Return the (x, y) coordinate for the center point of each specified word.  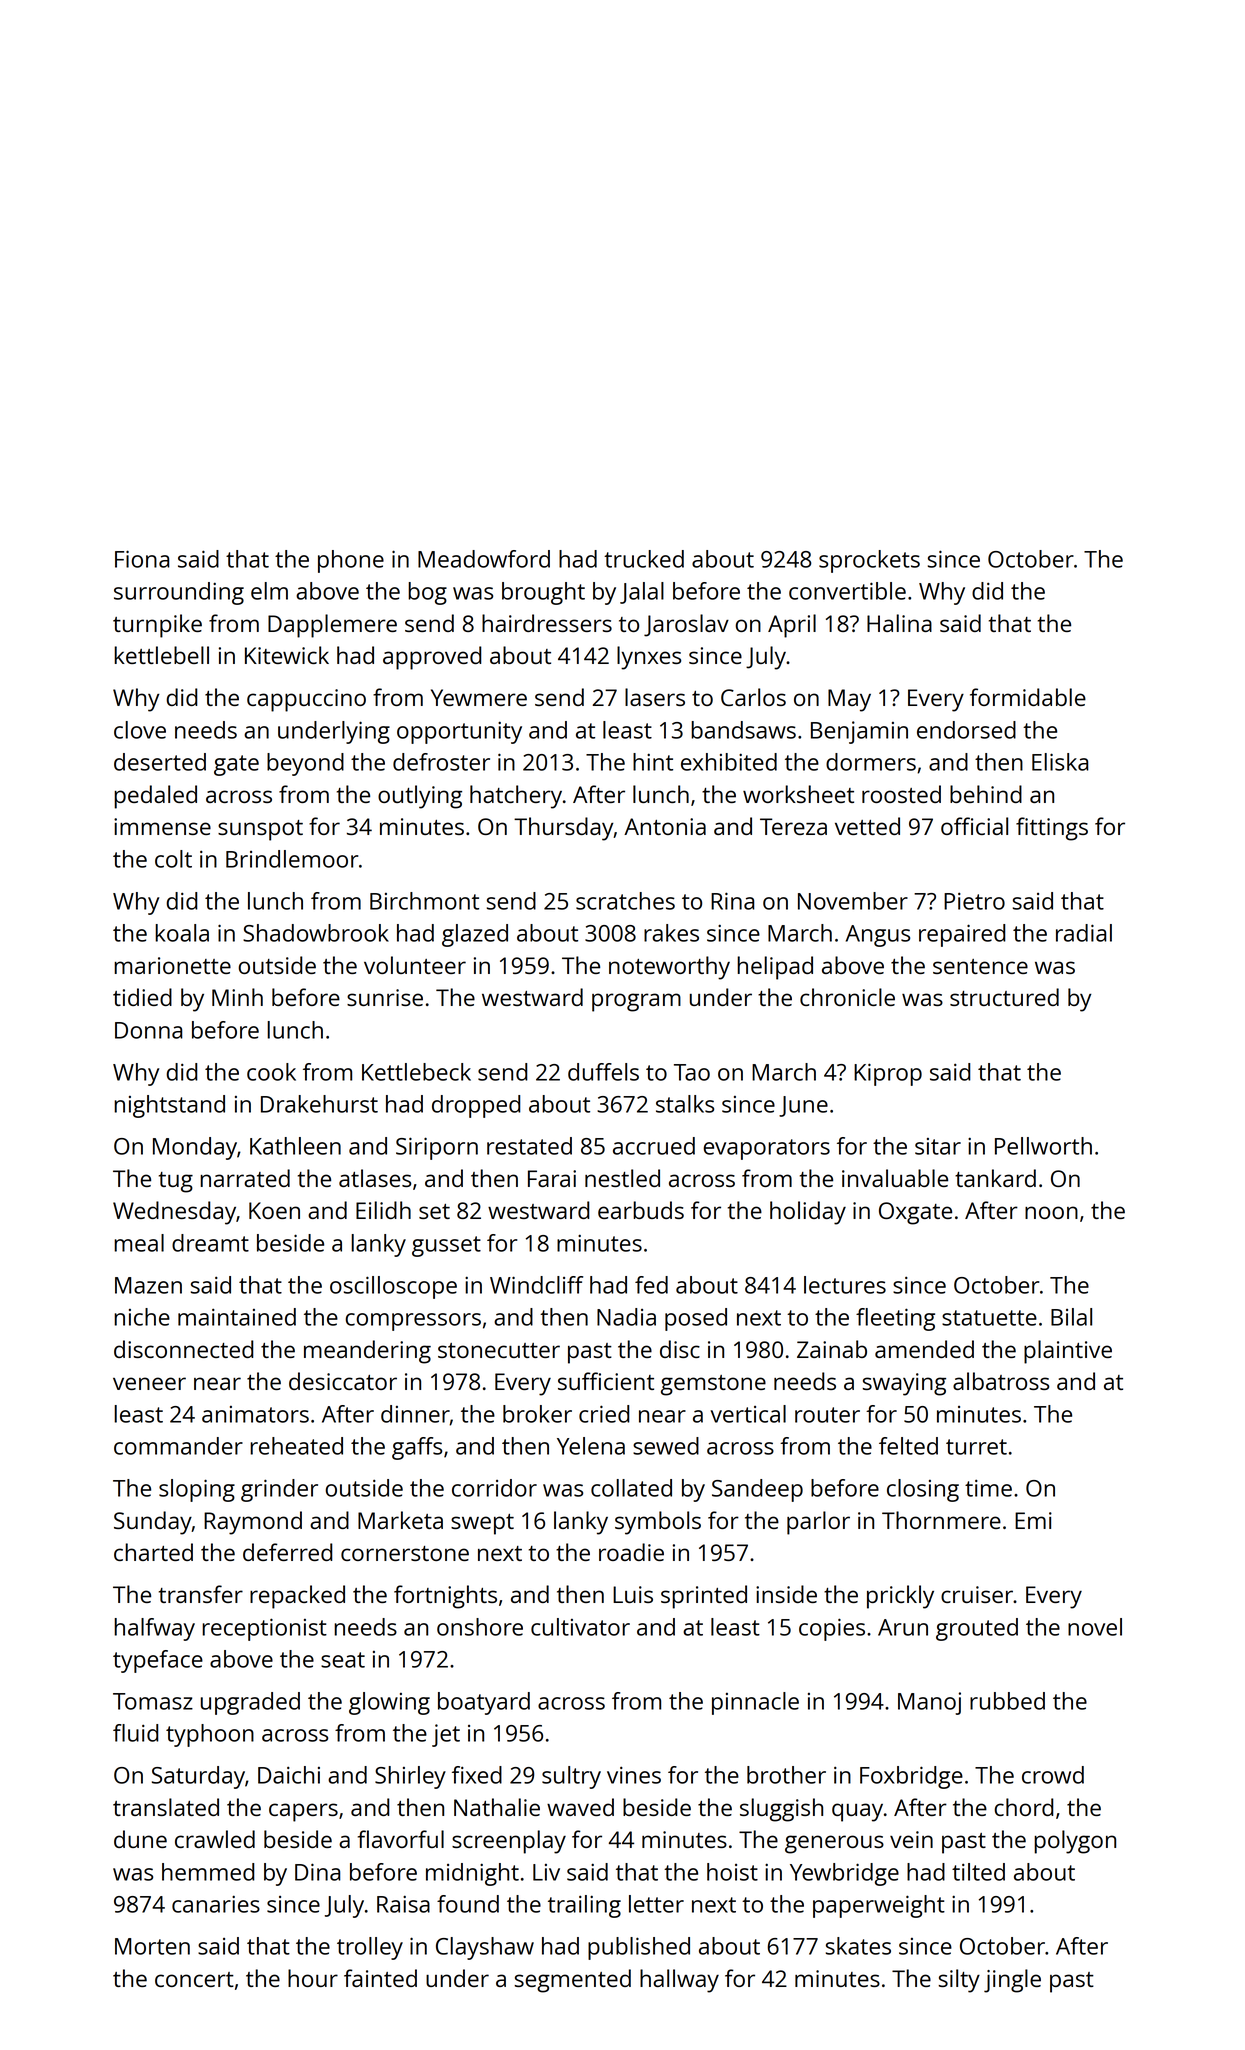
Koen (274, 1210)
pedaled (155, 797)
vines (634, 1775)
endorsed (966, 730)
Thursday (564, 829)
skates (858, 1946)
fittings (1052, 829)
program (636, 1002)
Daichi (289, 1775)
